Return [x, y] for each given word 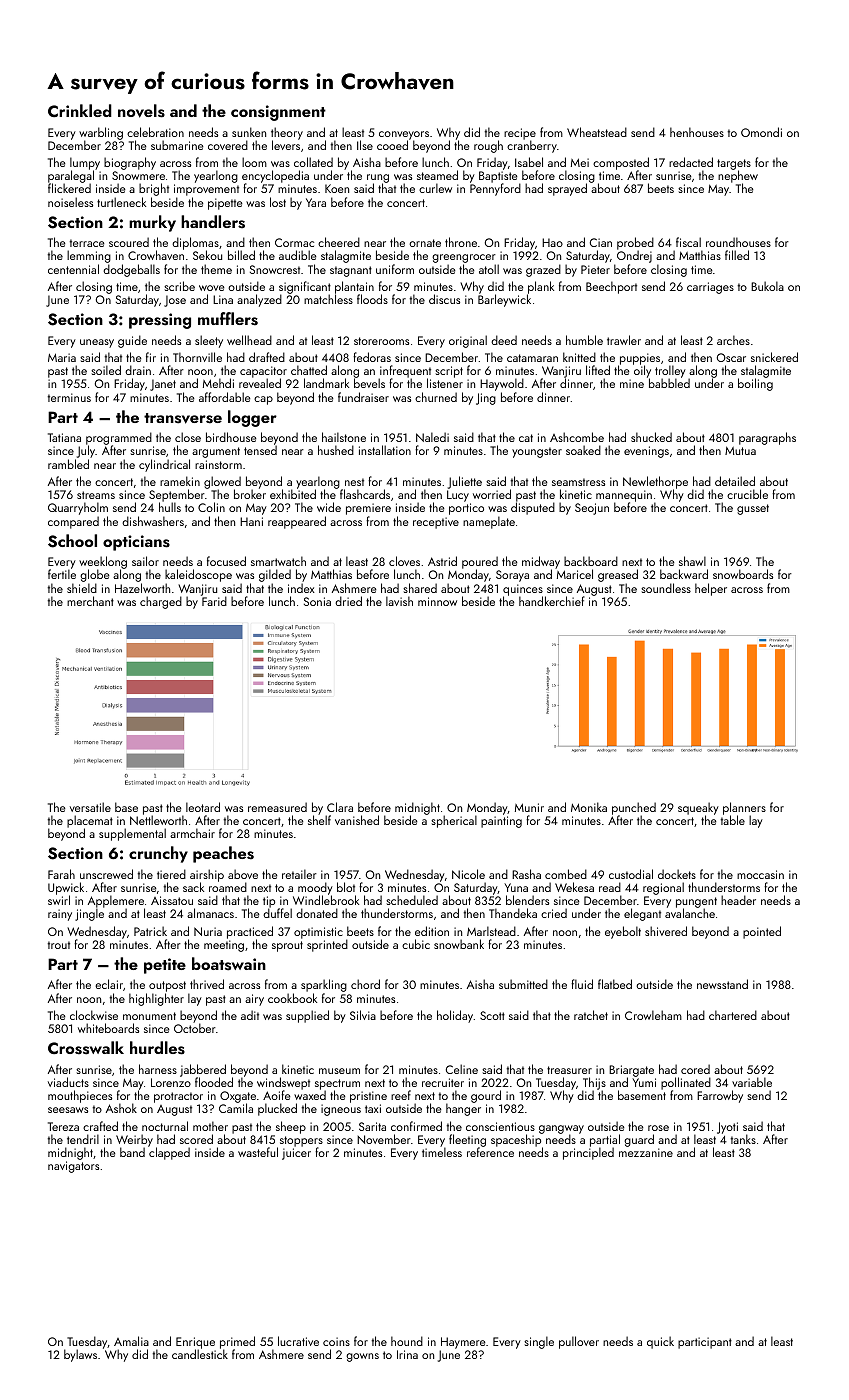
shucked [651, 437]
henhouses [697, 132]
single [539, 1342]
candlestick [200, 1354]
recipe [520, 134]
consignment [278, 113]
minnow [437, 601]
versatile [90, 807]
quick [660, 1342]
